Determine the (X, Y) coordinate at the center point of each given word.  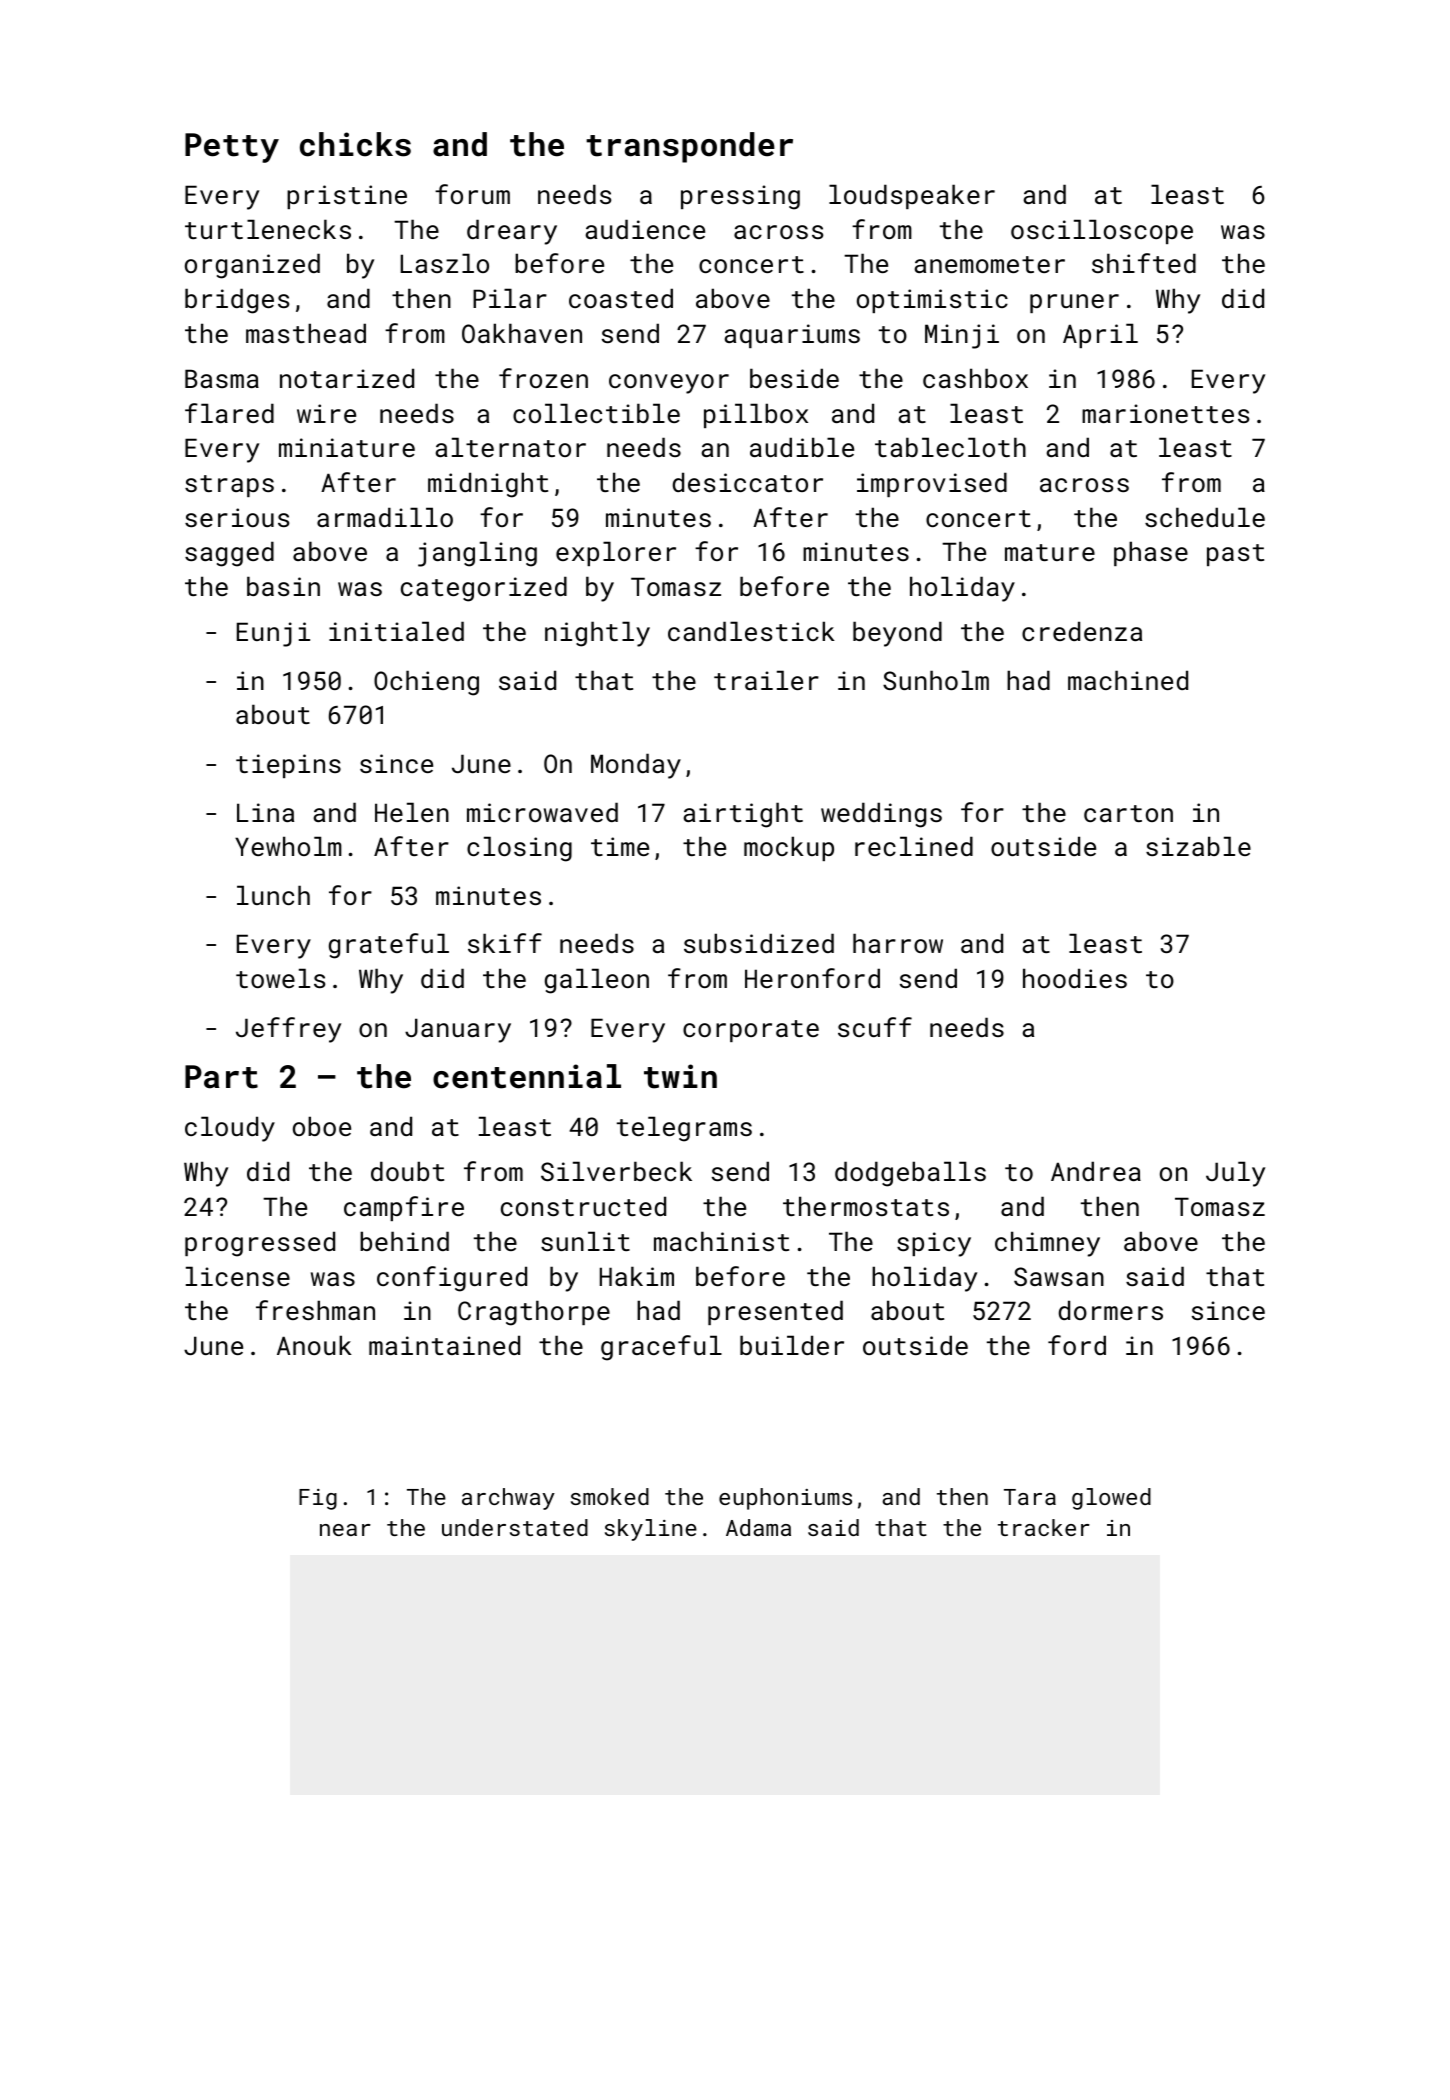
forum (472, 194)
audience (645, 229)
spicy (934, 1244)
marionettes (1165, 413)
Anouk (314, 1345)
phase (1151, 553)
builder (792, 1345)
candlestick (751, 631)
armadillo (385, 517)
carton (1128, 813)
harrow (898, 943)
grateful (389, 946)
